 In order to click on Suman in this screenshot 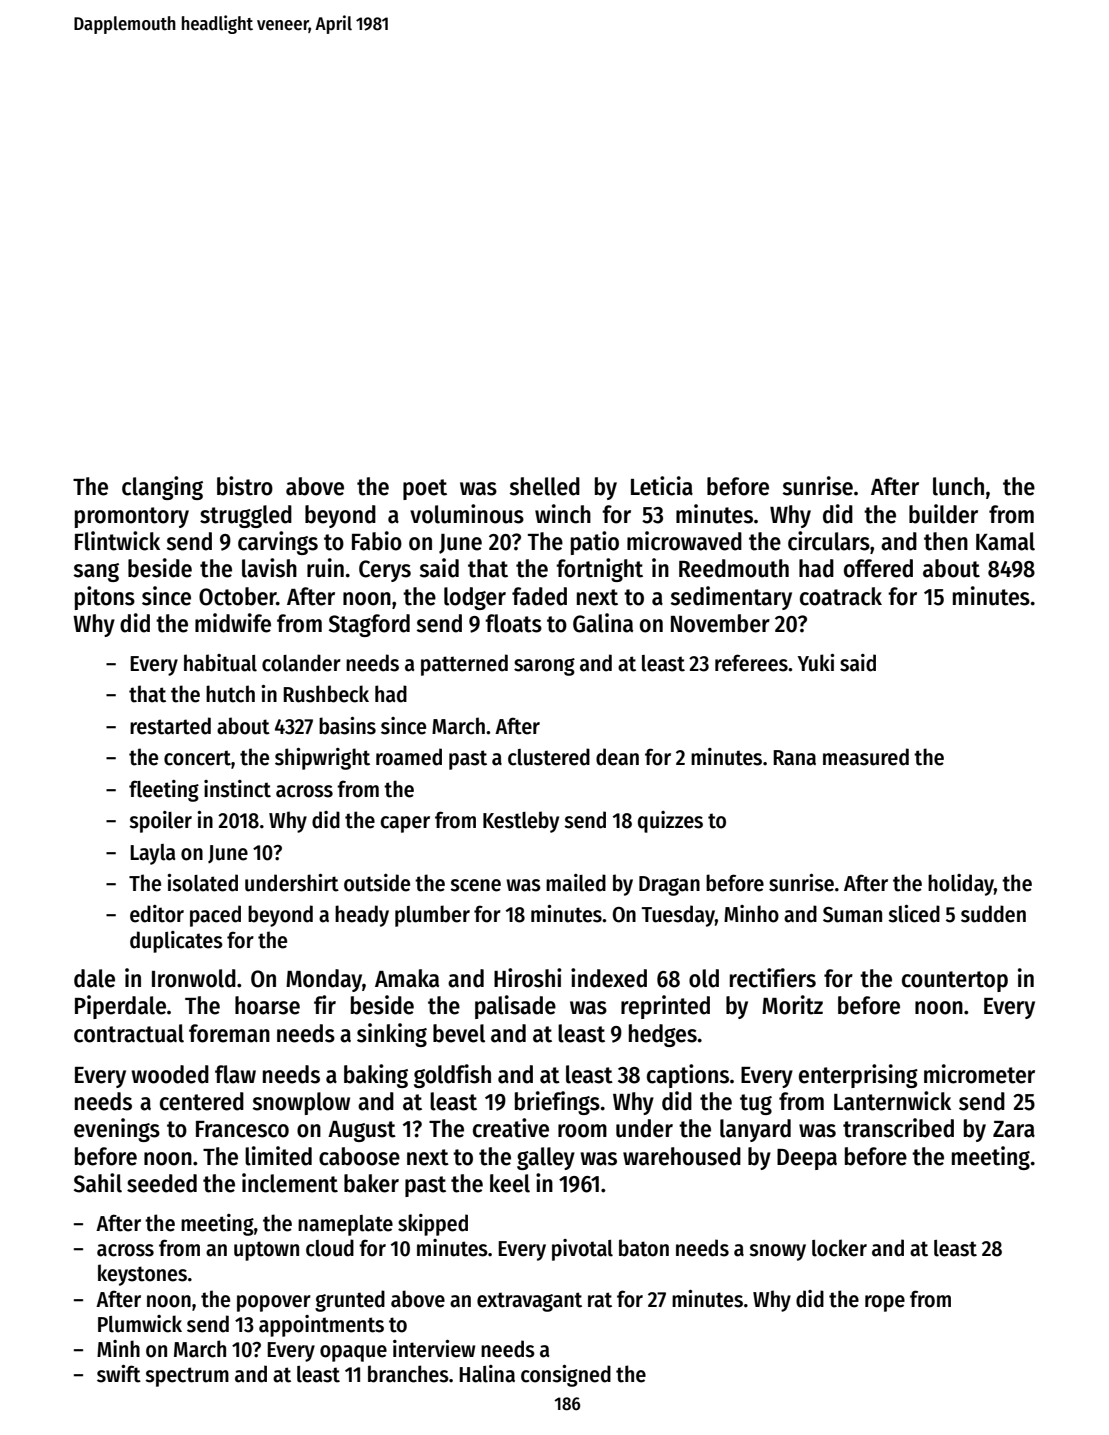, I will do `click(852, 915)`.
